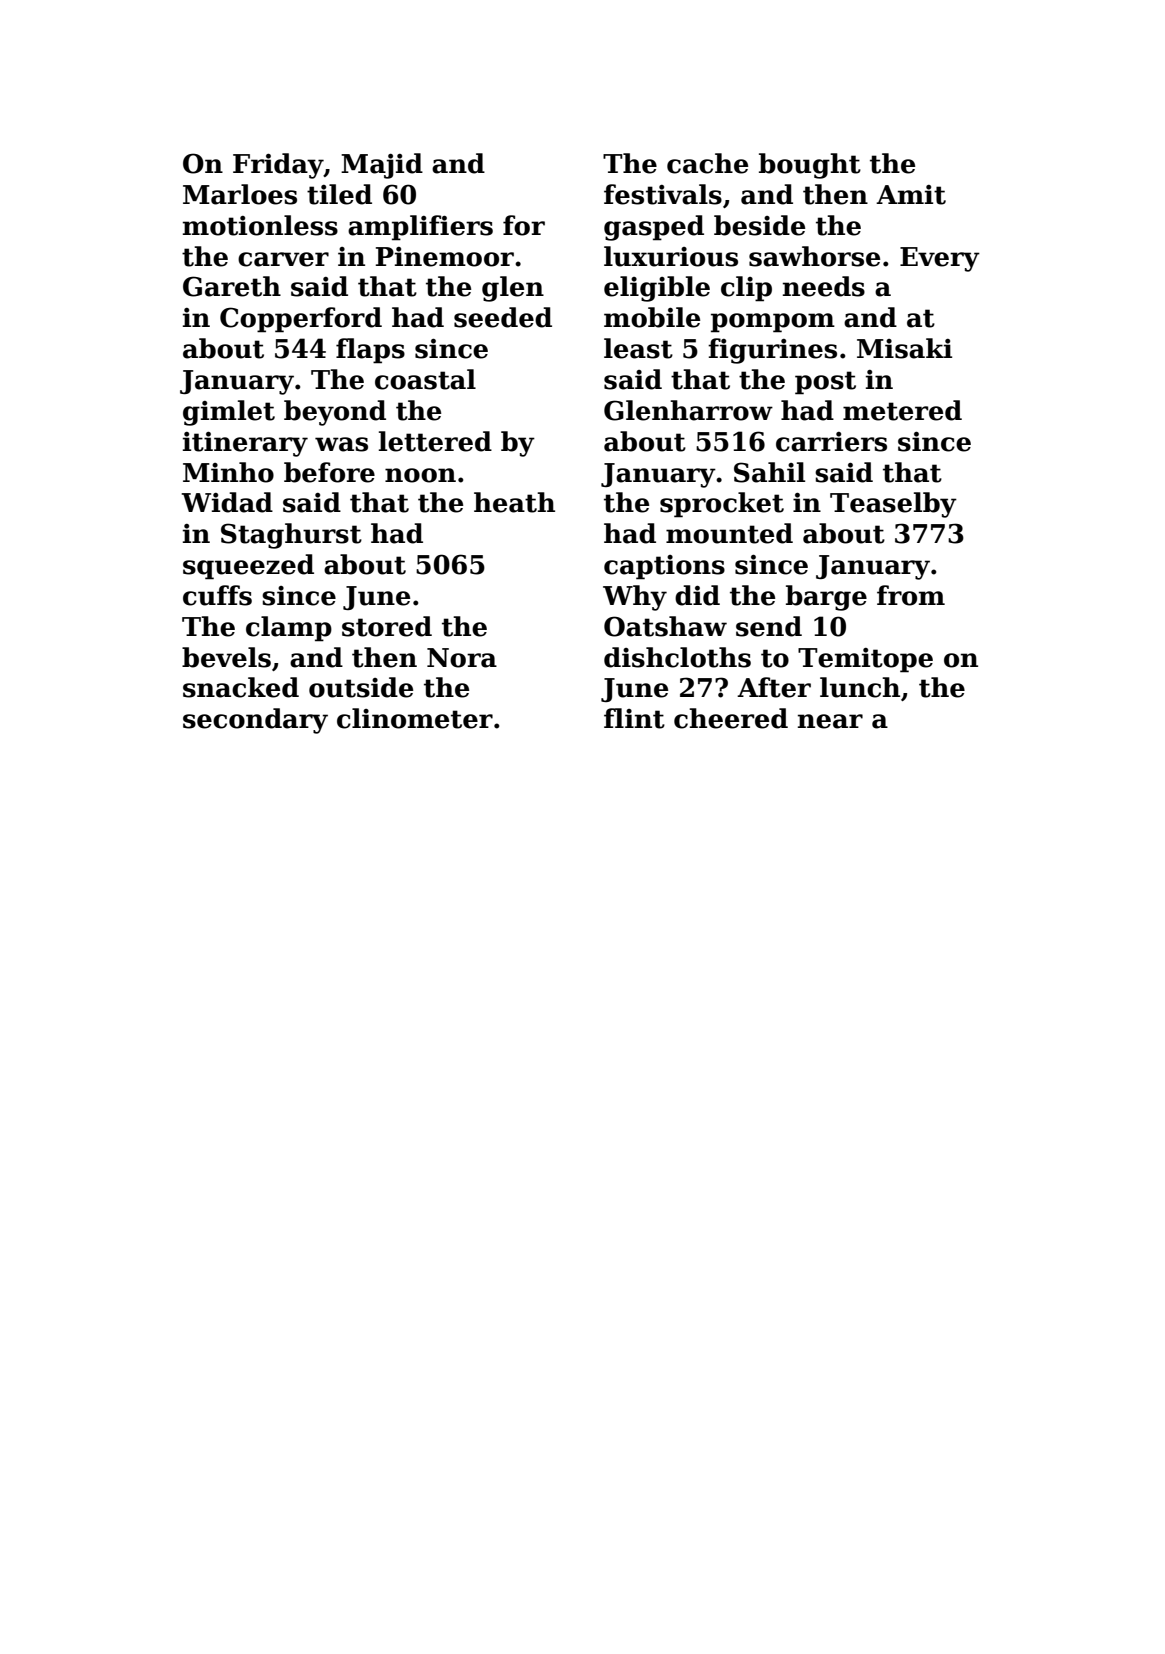 Image resolution: width=1165 pixels, height=1654 pixels. What do you see at coordinates (677, 657) in the page?
I see `dishcloths` at bounding box center [677, 657].
